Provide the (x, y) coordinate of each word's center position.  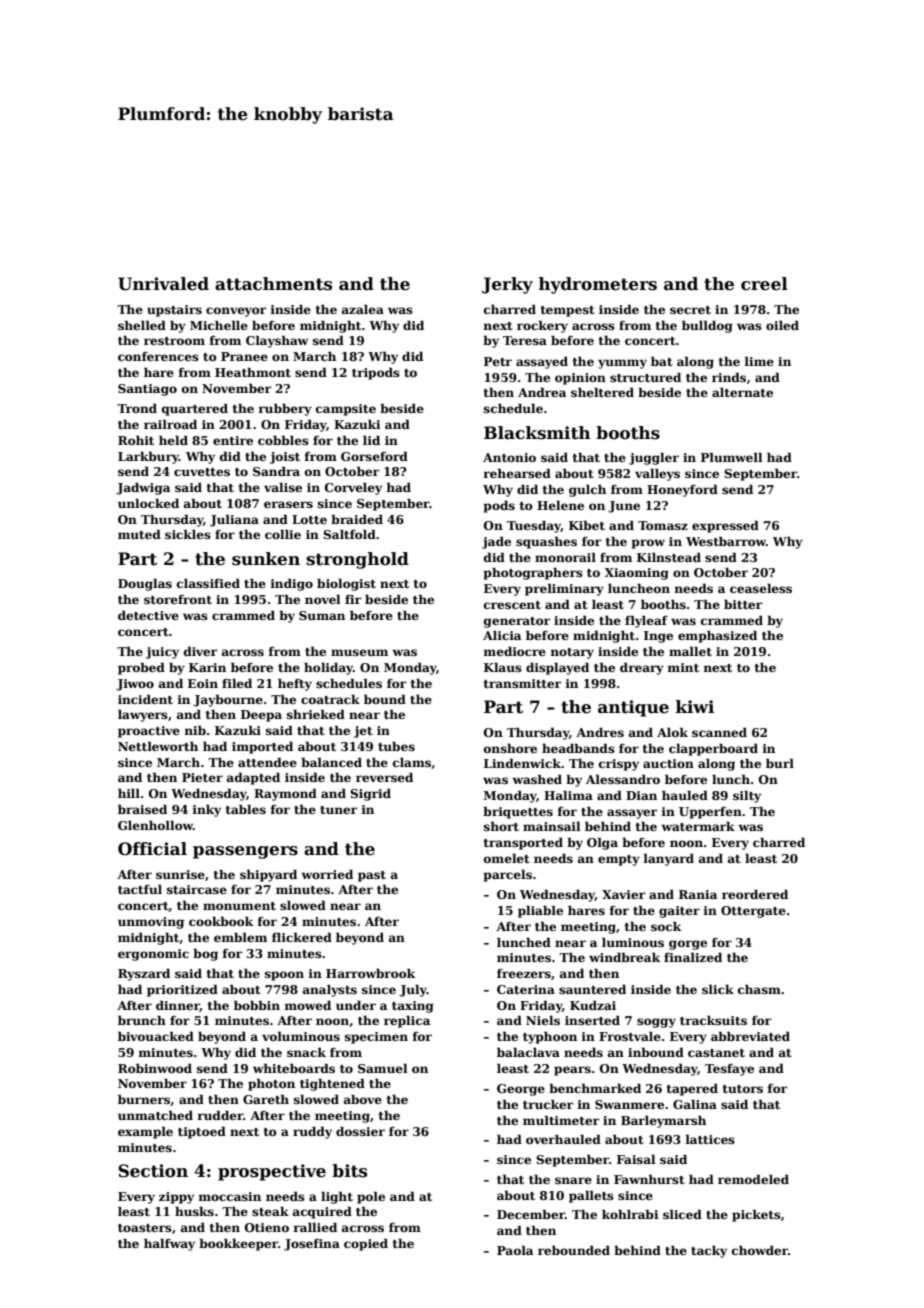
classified (208, 583)
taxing (413, 1007)
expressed (725, 527)
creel (764, 284)
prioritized (182, 991)
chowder (760, 1250)
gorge (688, 945)
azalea (363, 309)
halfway (169, 1244)
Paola (515, 1250)
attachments (273, 284)
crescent (512, 605)
